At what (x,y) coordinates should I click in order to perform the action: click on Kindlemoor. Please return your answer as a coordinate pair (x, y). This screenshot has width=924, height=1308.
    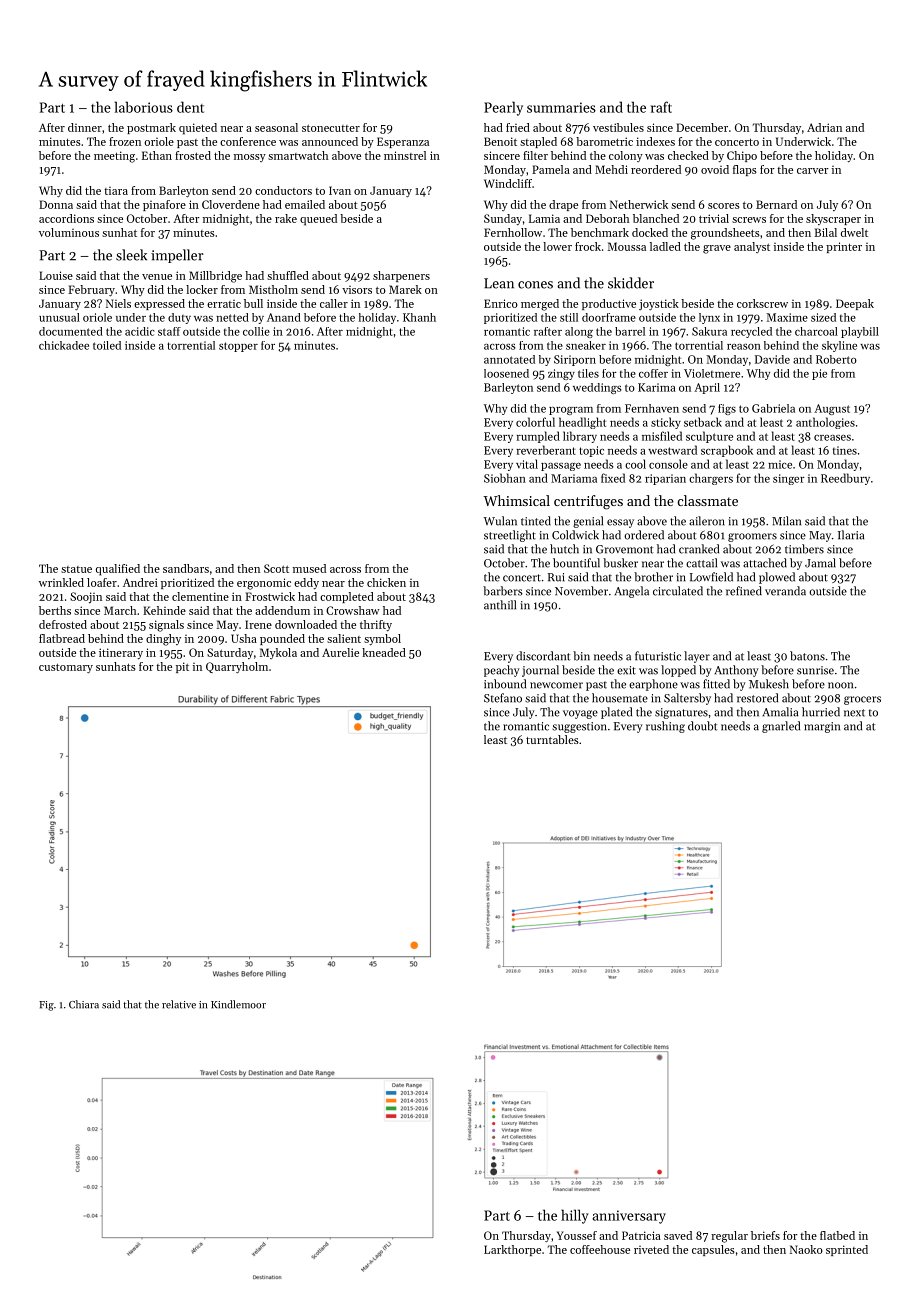
    Looking at the image, I should click on (238, 1004).
